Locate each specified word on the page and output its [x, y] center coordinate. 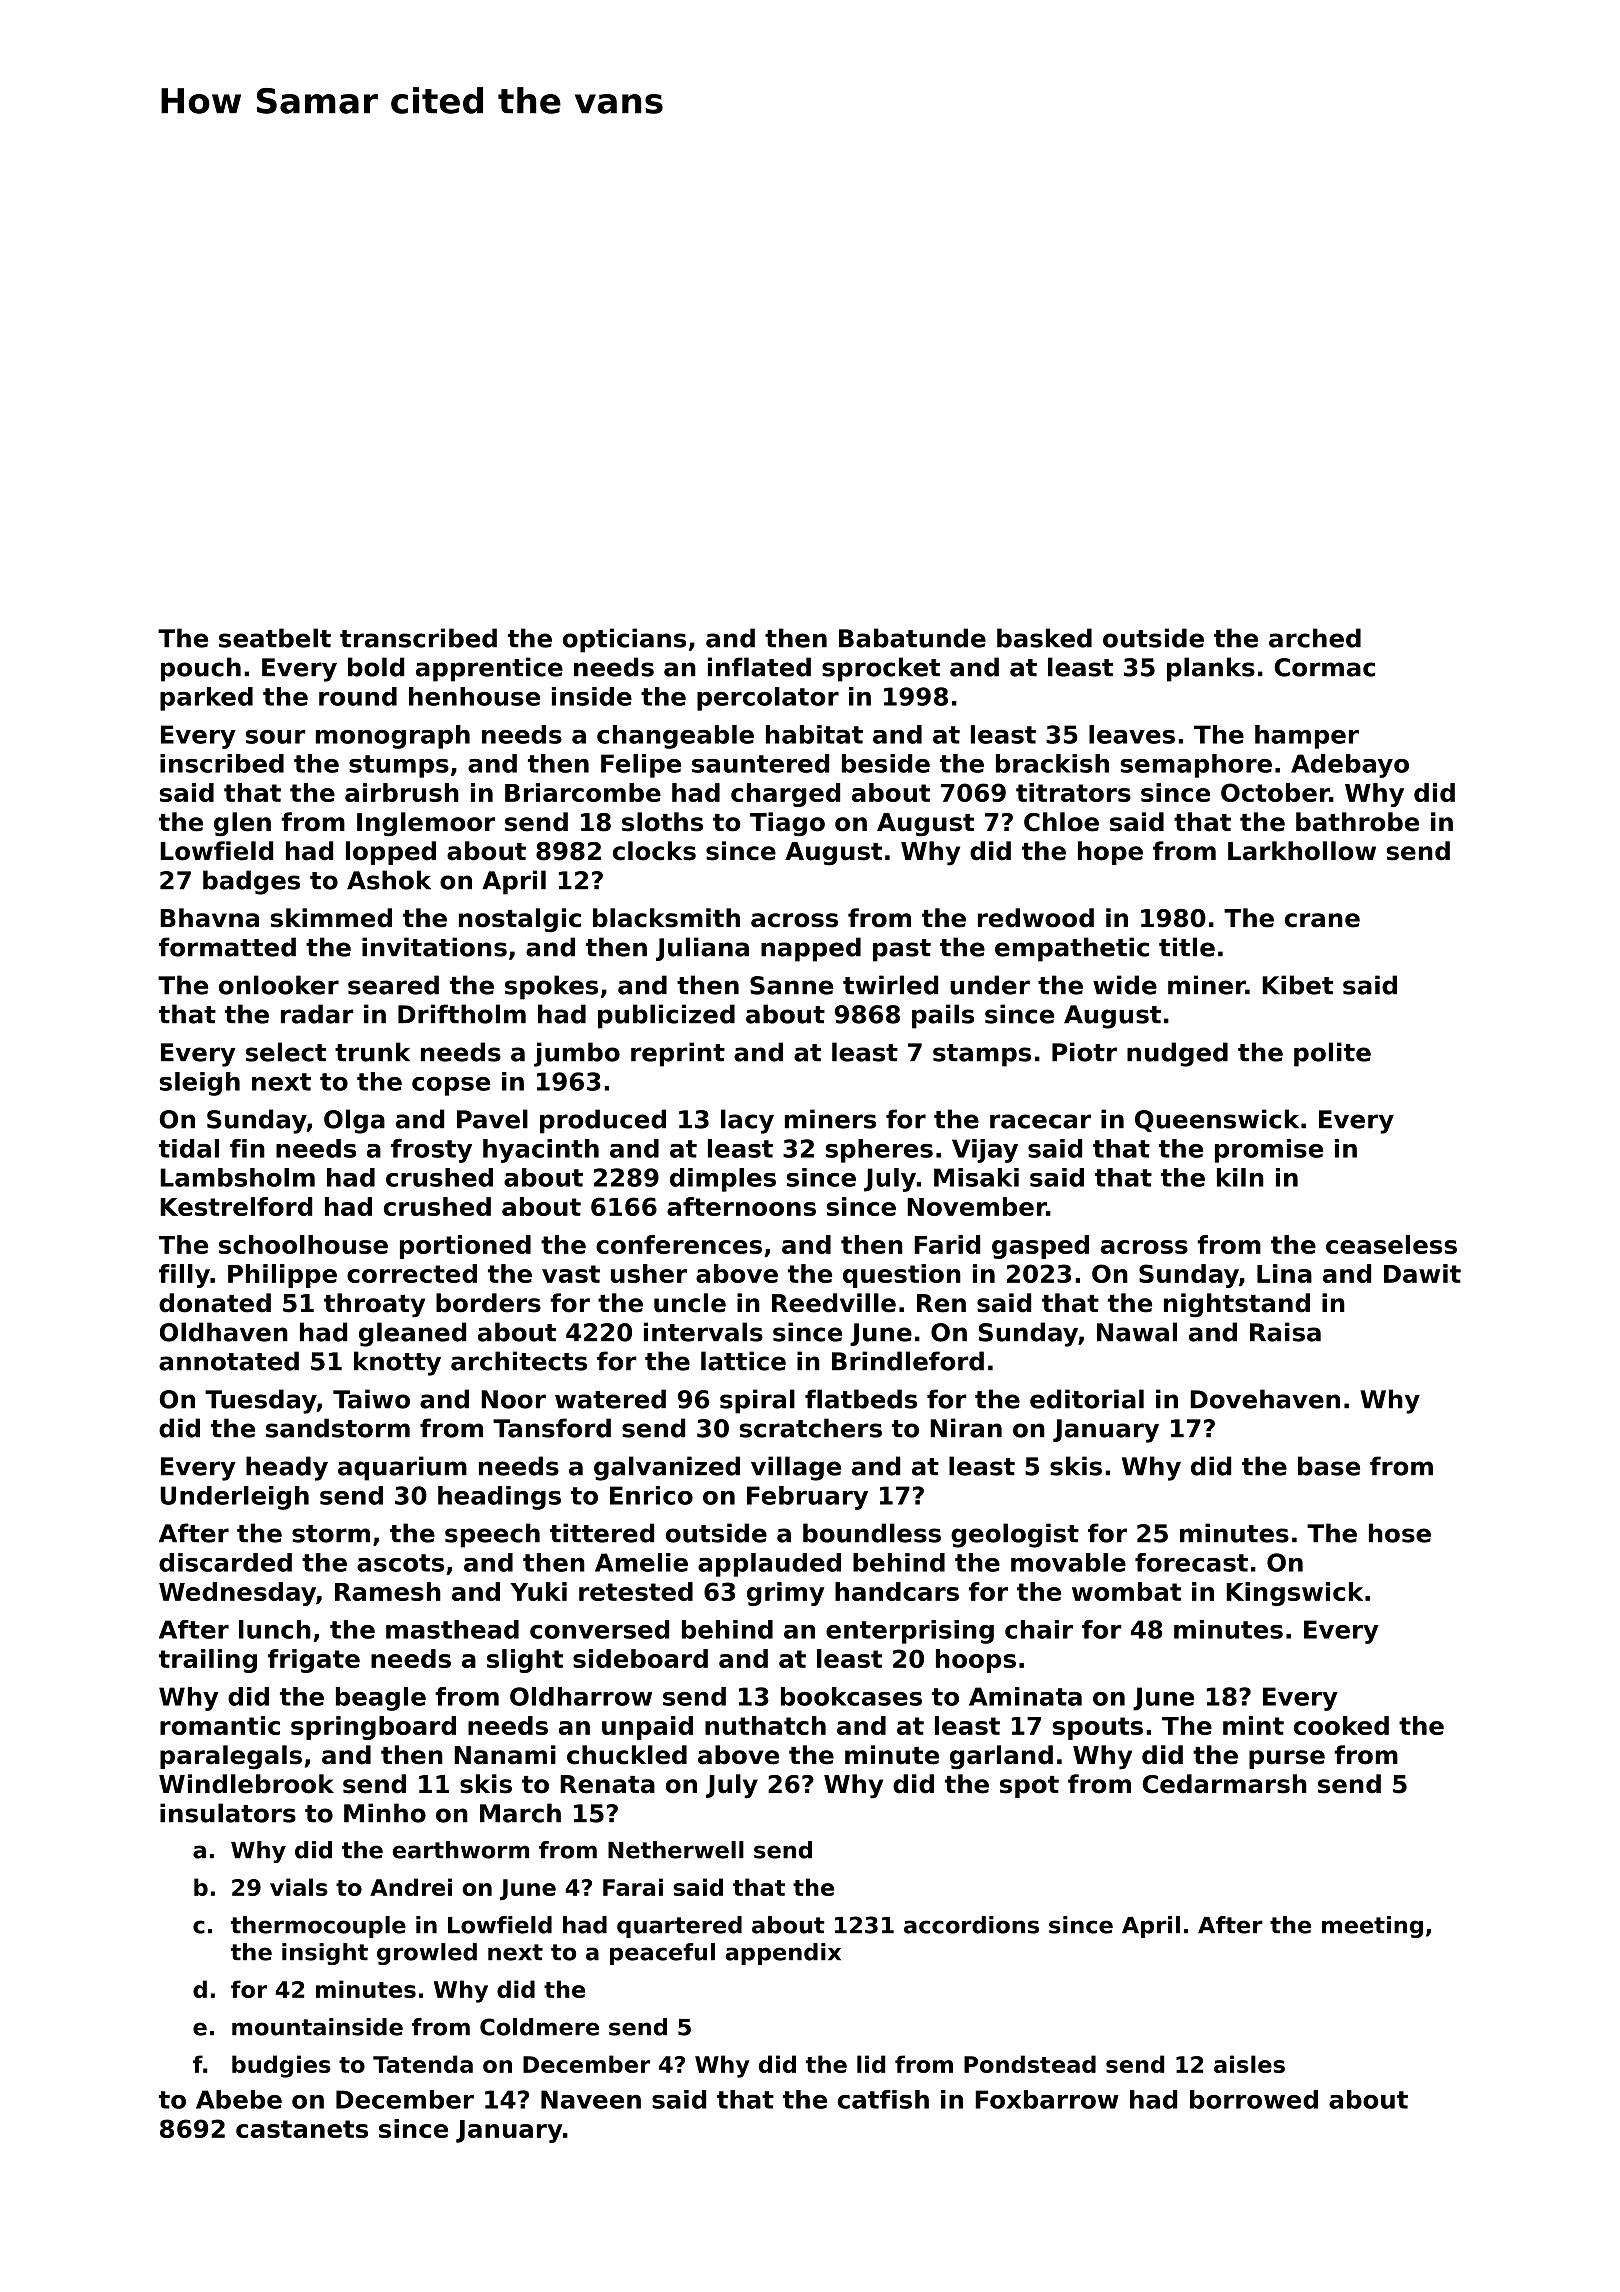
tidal [189, 1148]
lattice [743, 1361]
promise [1269, 1151]
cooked [1341, 1725]
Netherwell [676, 1850]
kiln [1240, 1177]
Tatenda [423, 2064]
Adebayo [1350, 766]
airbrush [402, 792]
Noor [513, 1399]
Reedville [834, 1303]
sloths [662, 822]
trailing [208, 1661]
